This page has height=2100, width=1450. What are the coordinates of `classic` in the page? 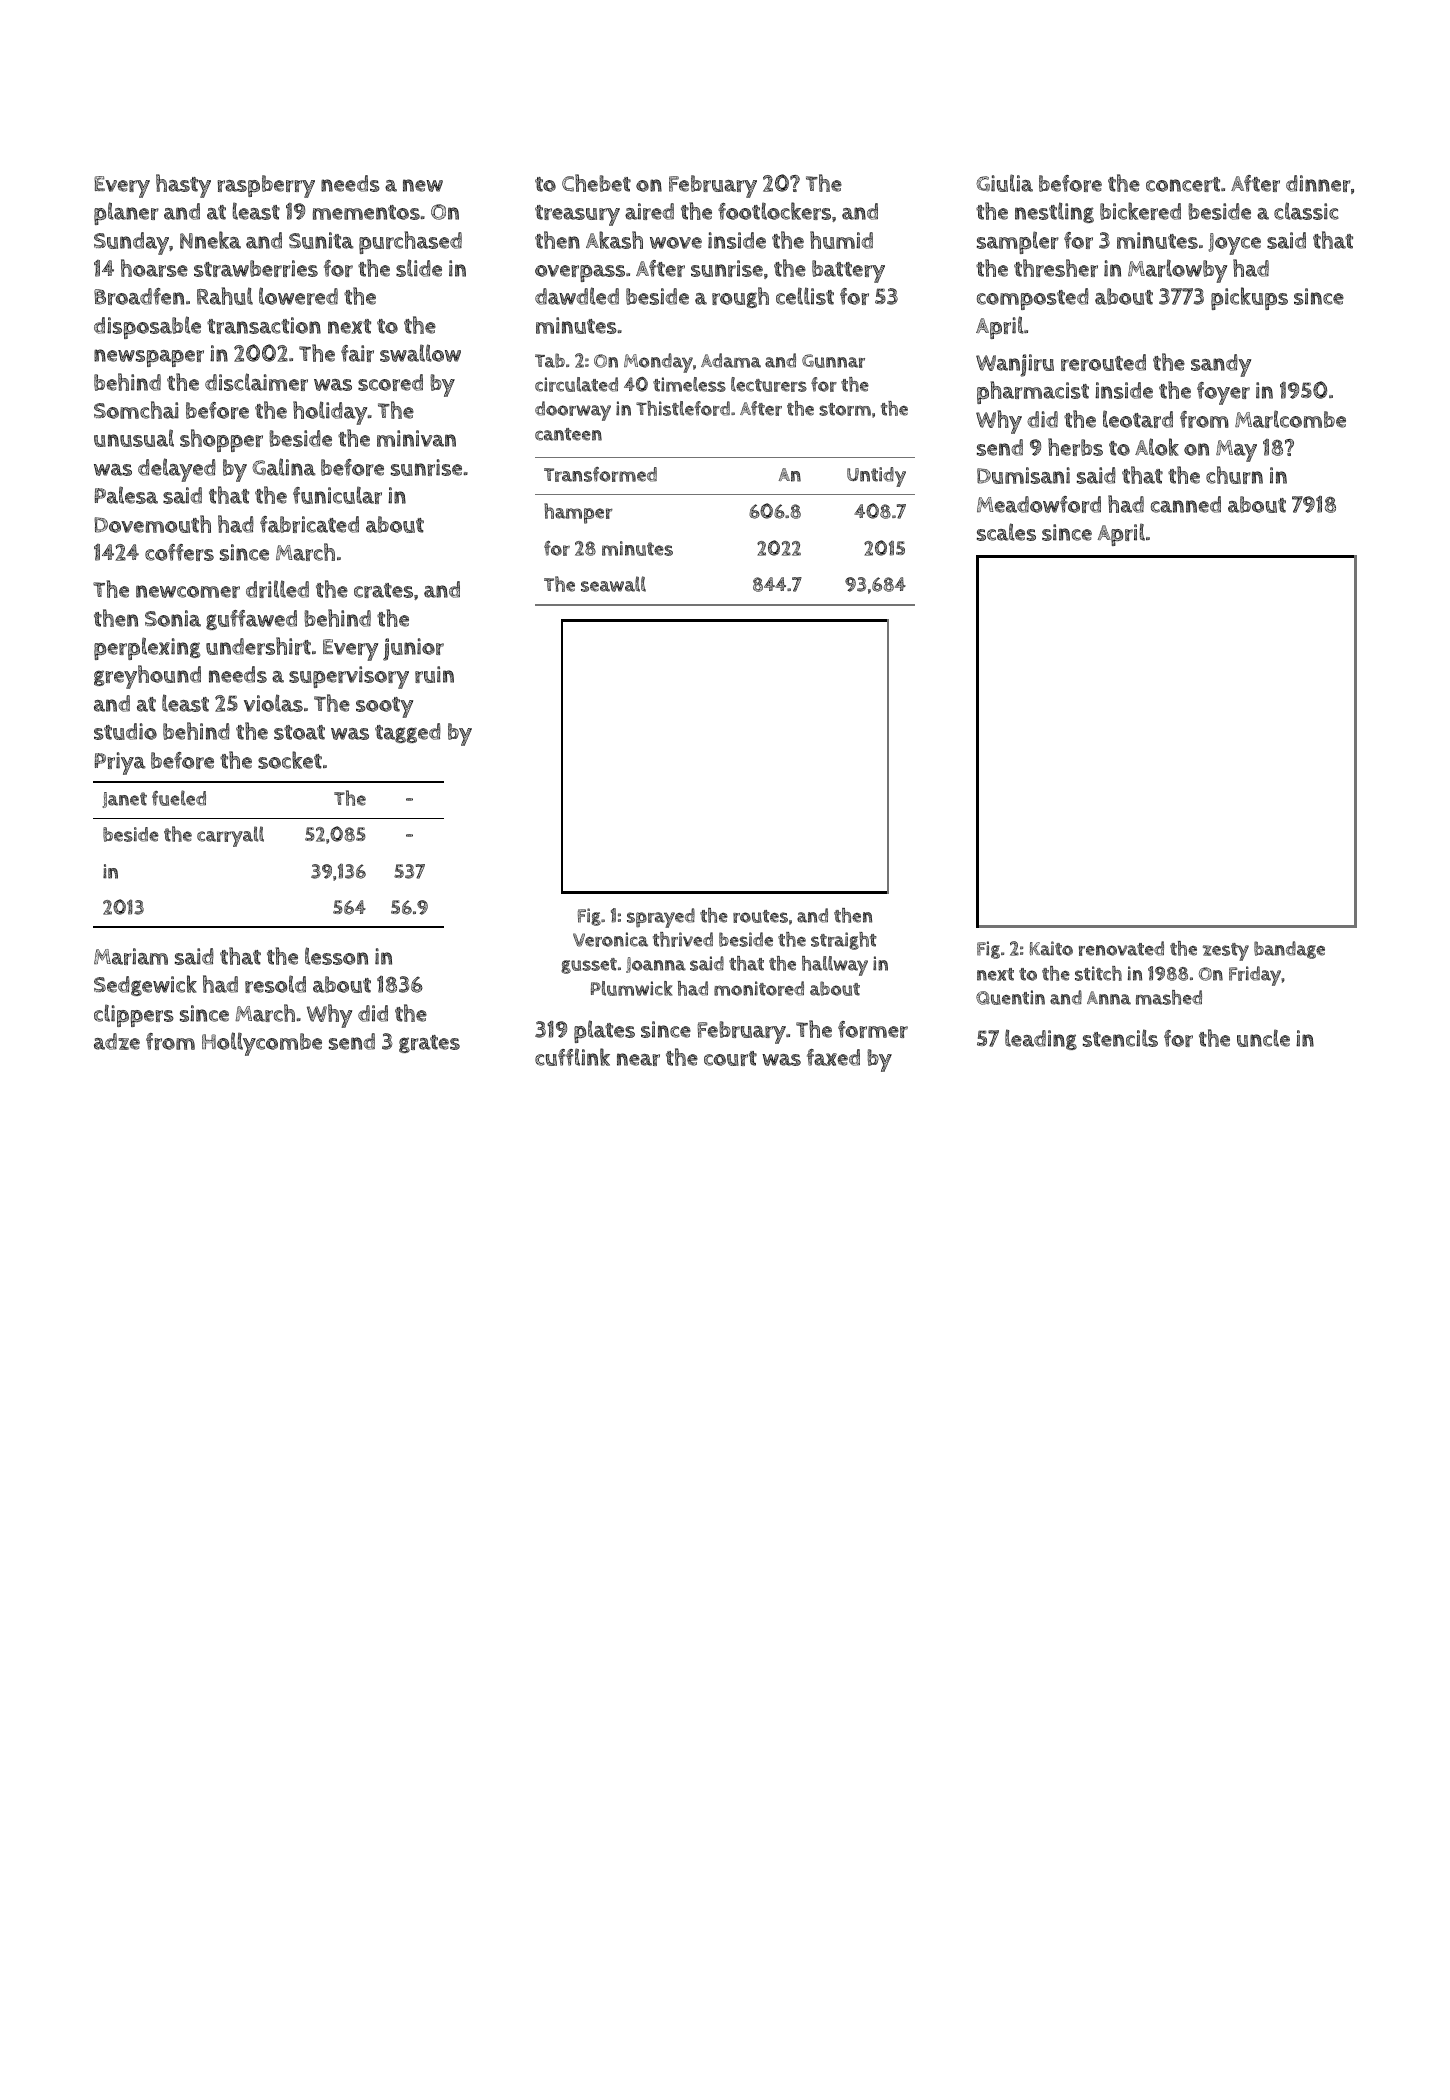 It's located at (1306, 211).
